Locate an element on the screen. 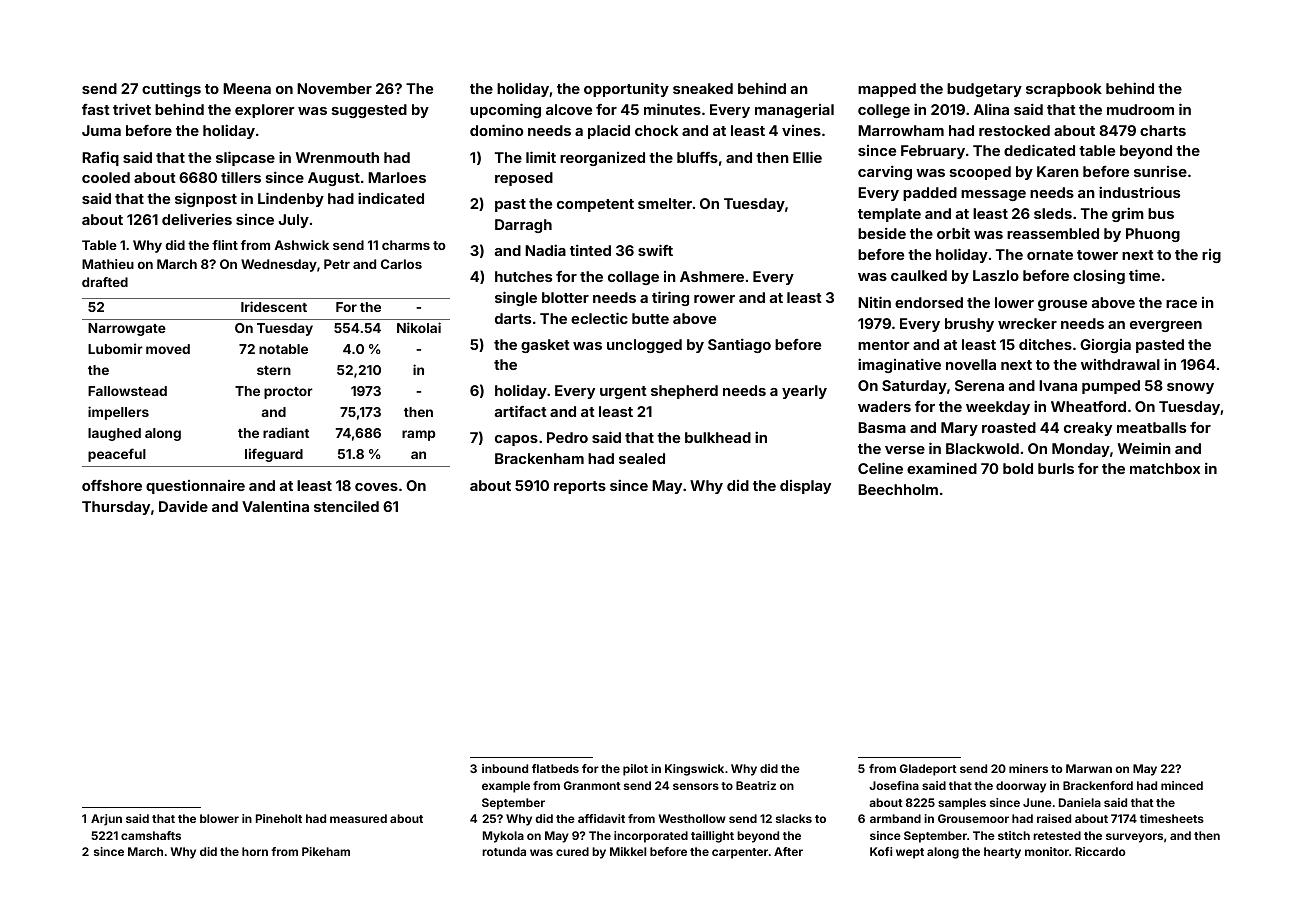  cuttings is located at coordinates (171, 89).
